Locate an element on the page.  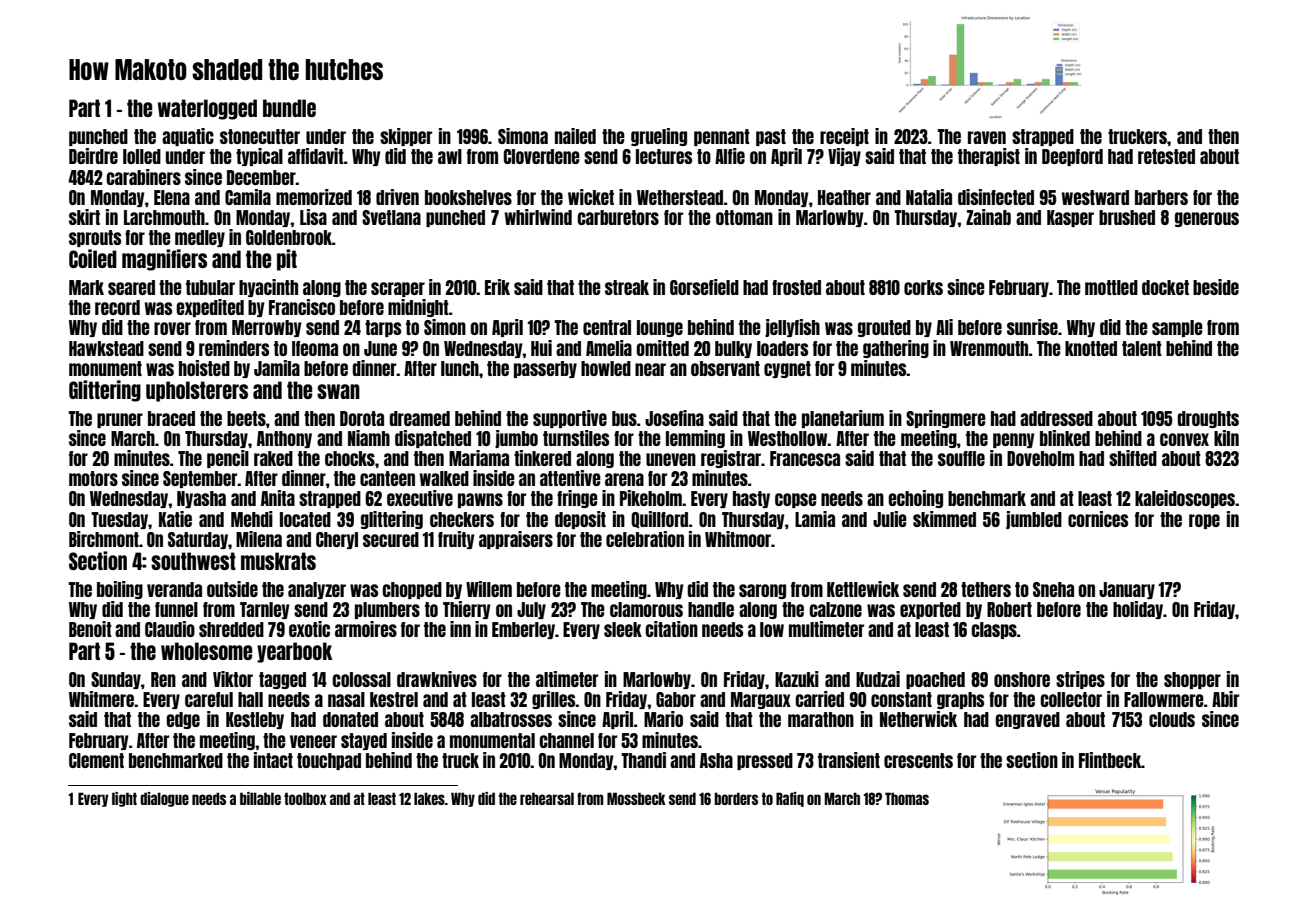
bundle is located at coordinates (289, 108).
